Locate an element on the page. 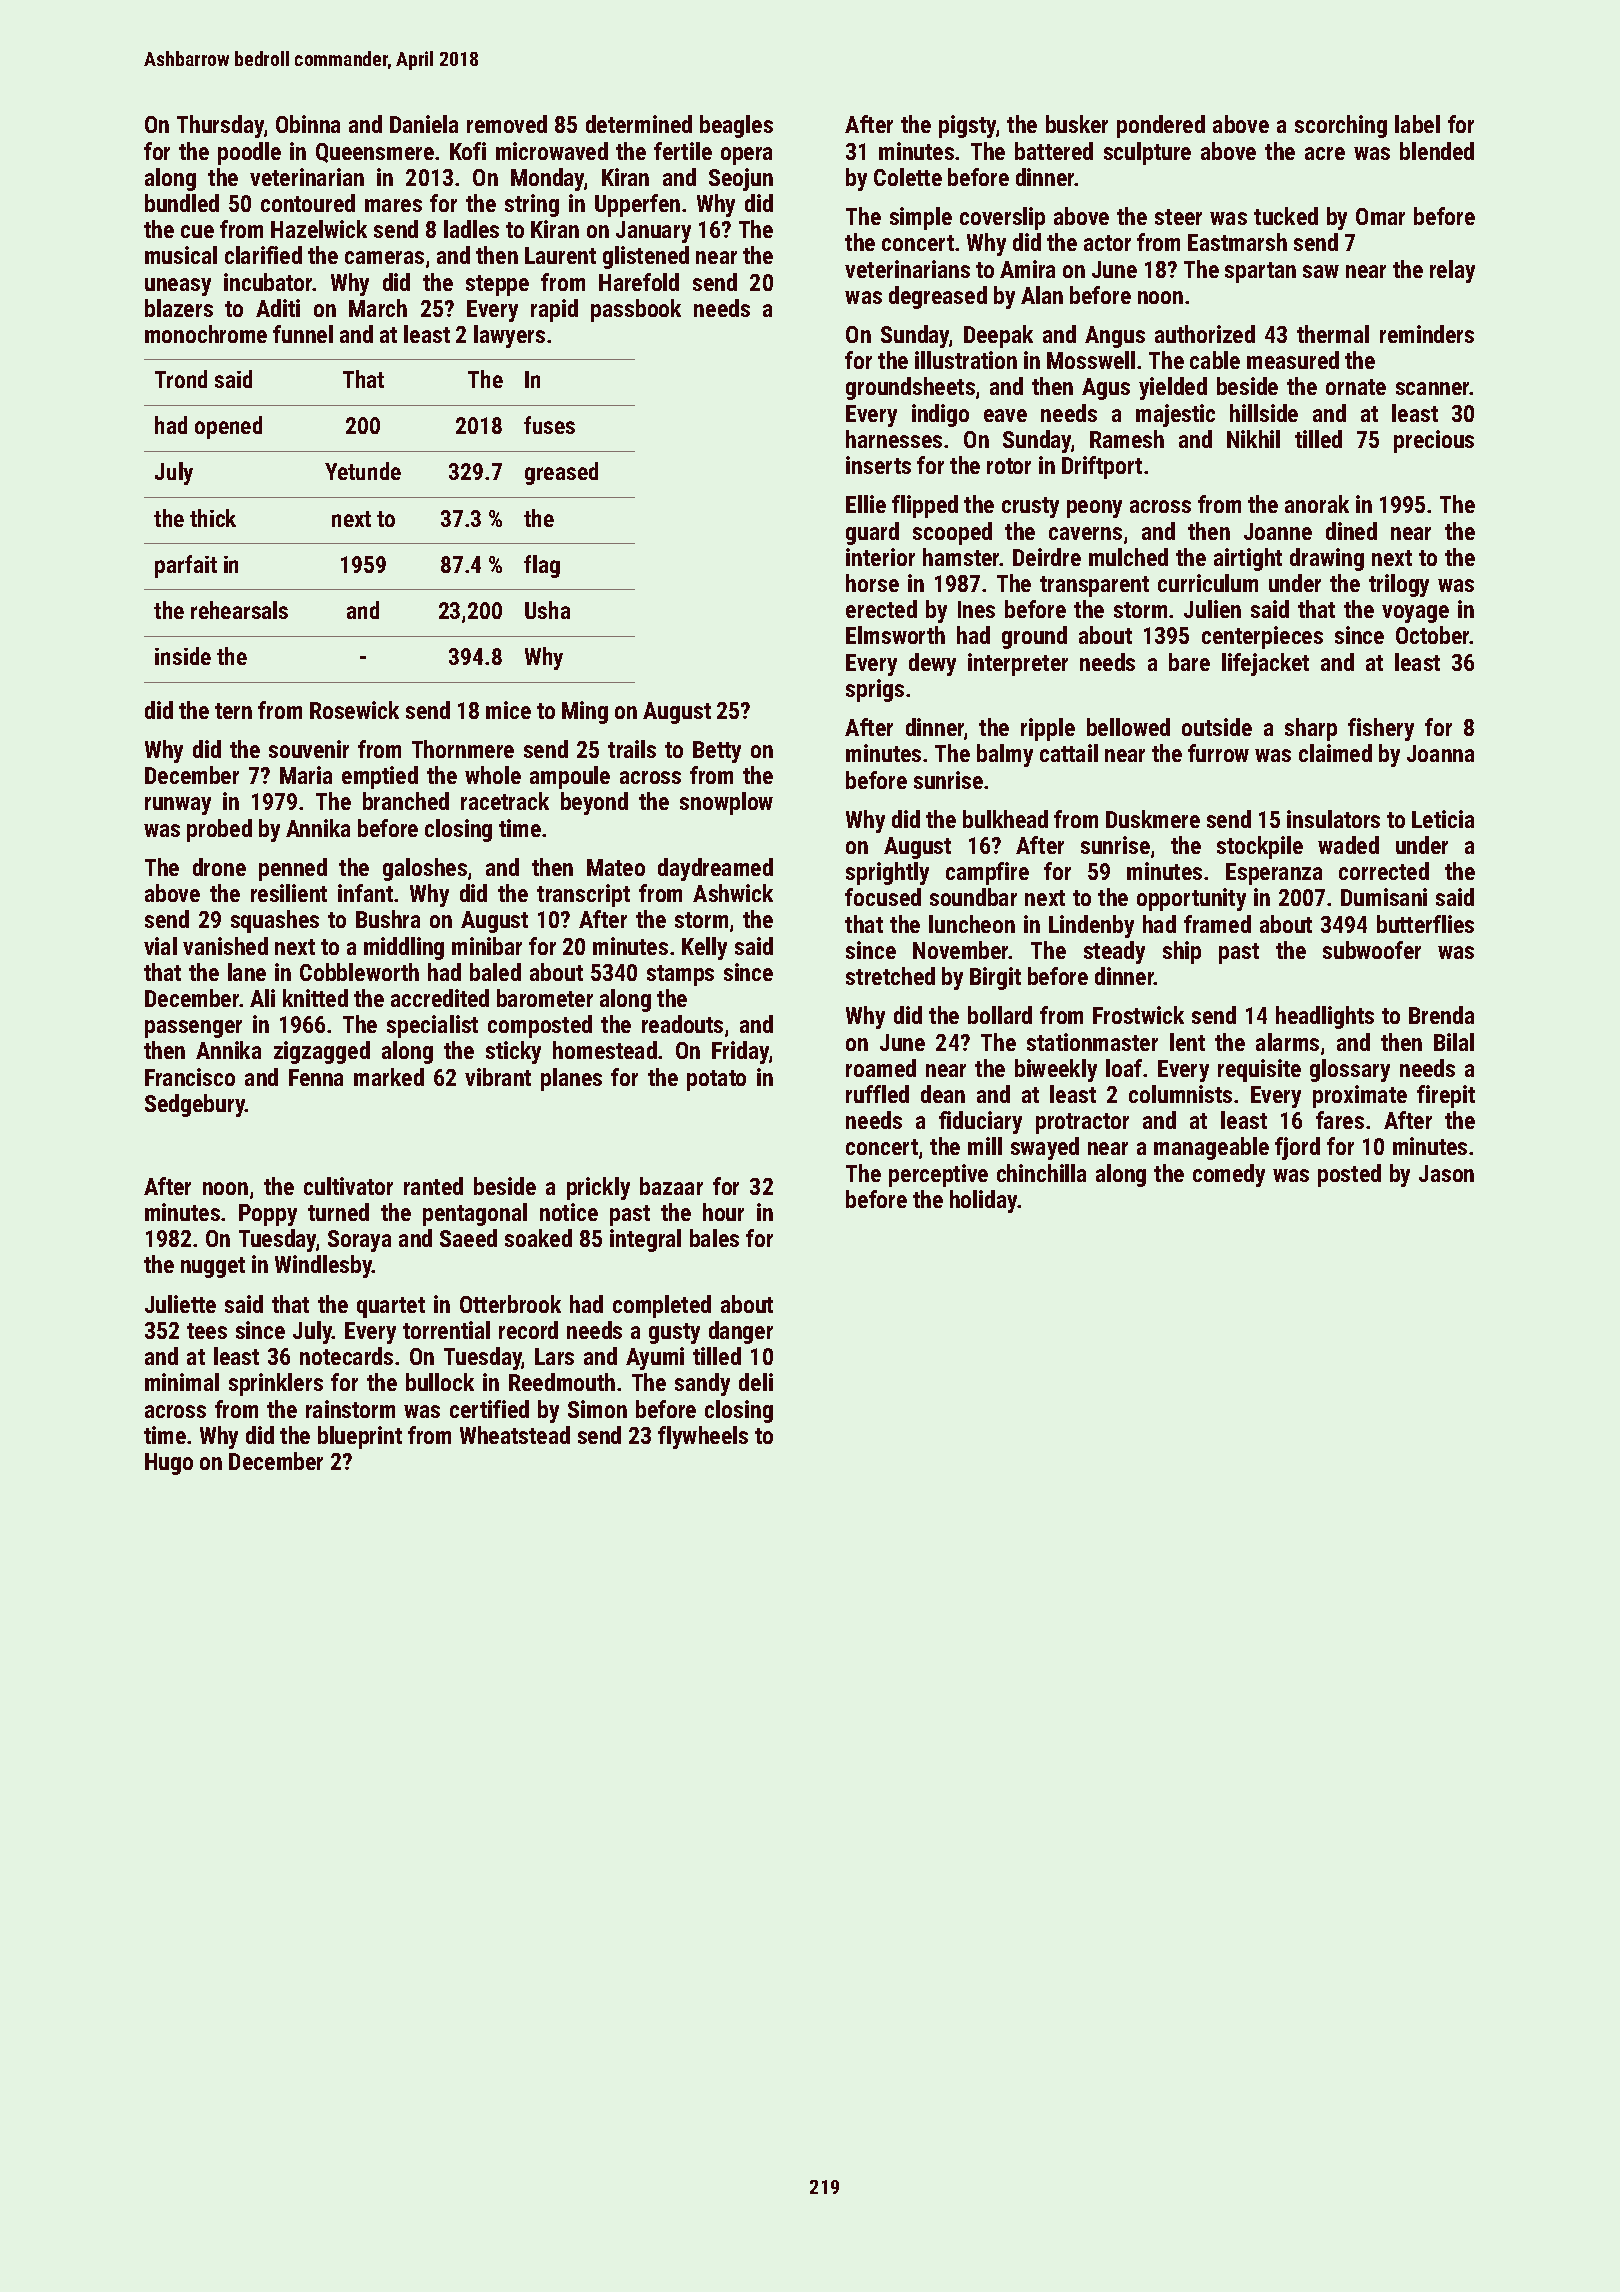  blueprint is located at coordinates (360, 1437).
